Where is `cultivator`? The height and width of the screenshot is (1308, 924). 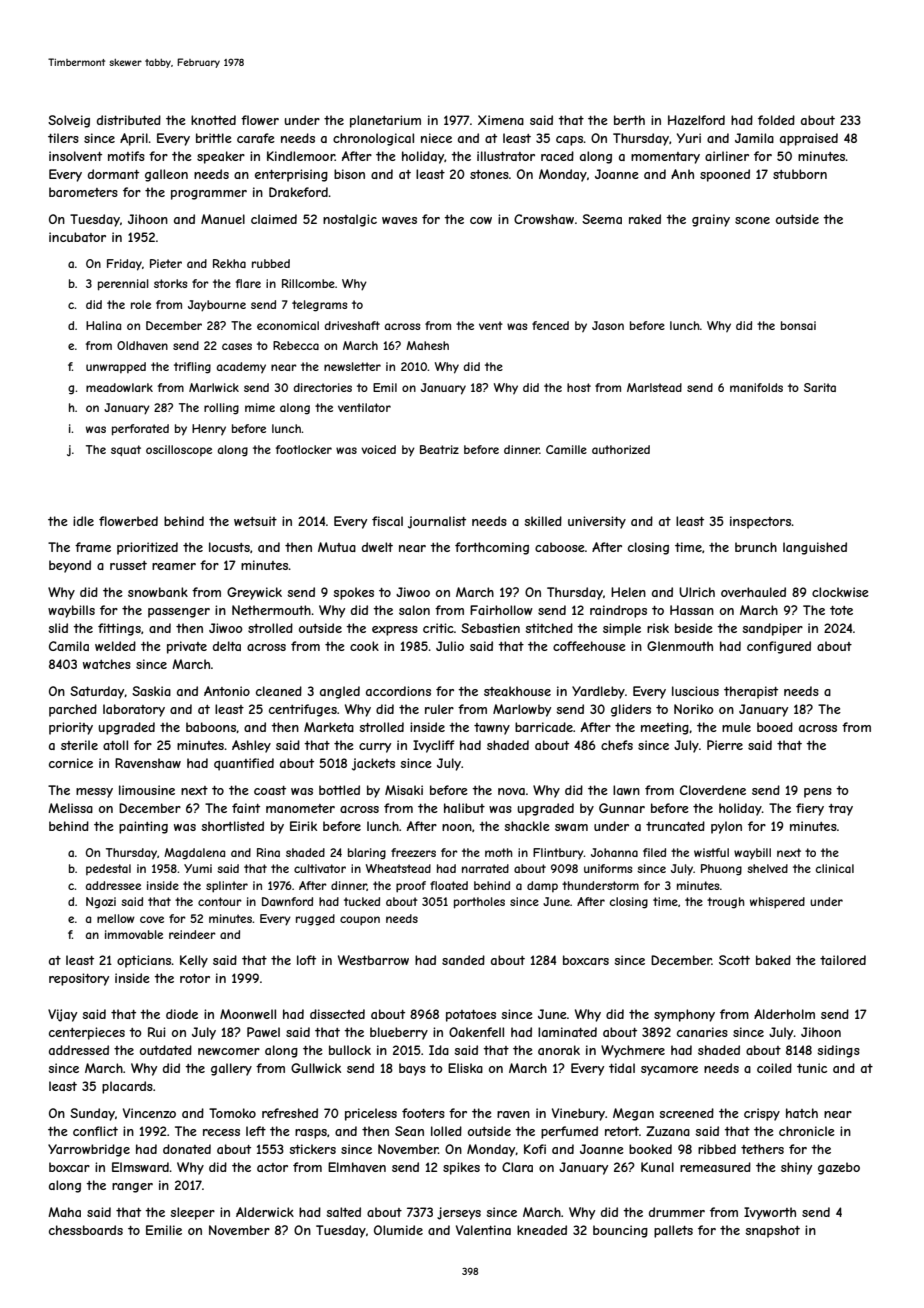
cultivator is located at coordinates (320, 868).
